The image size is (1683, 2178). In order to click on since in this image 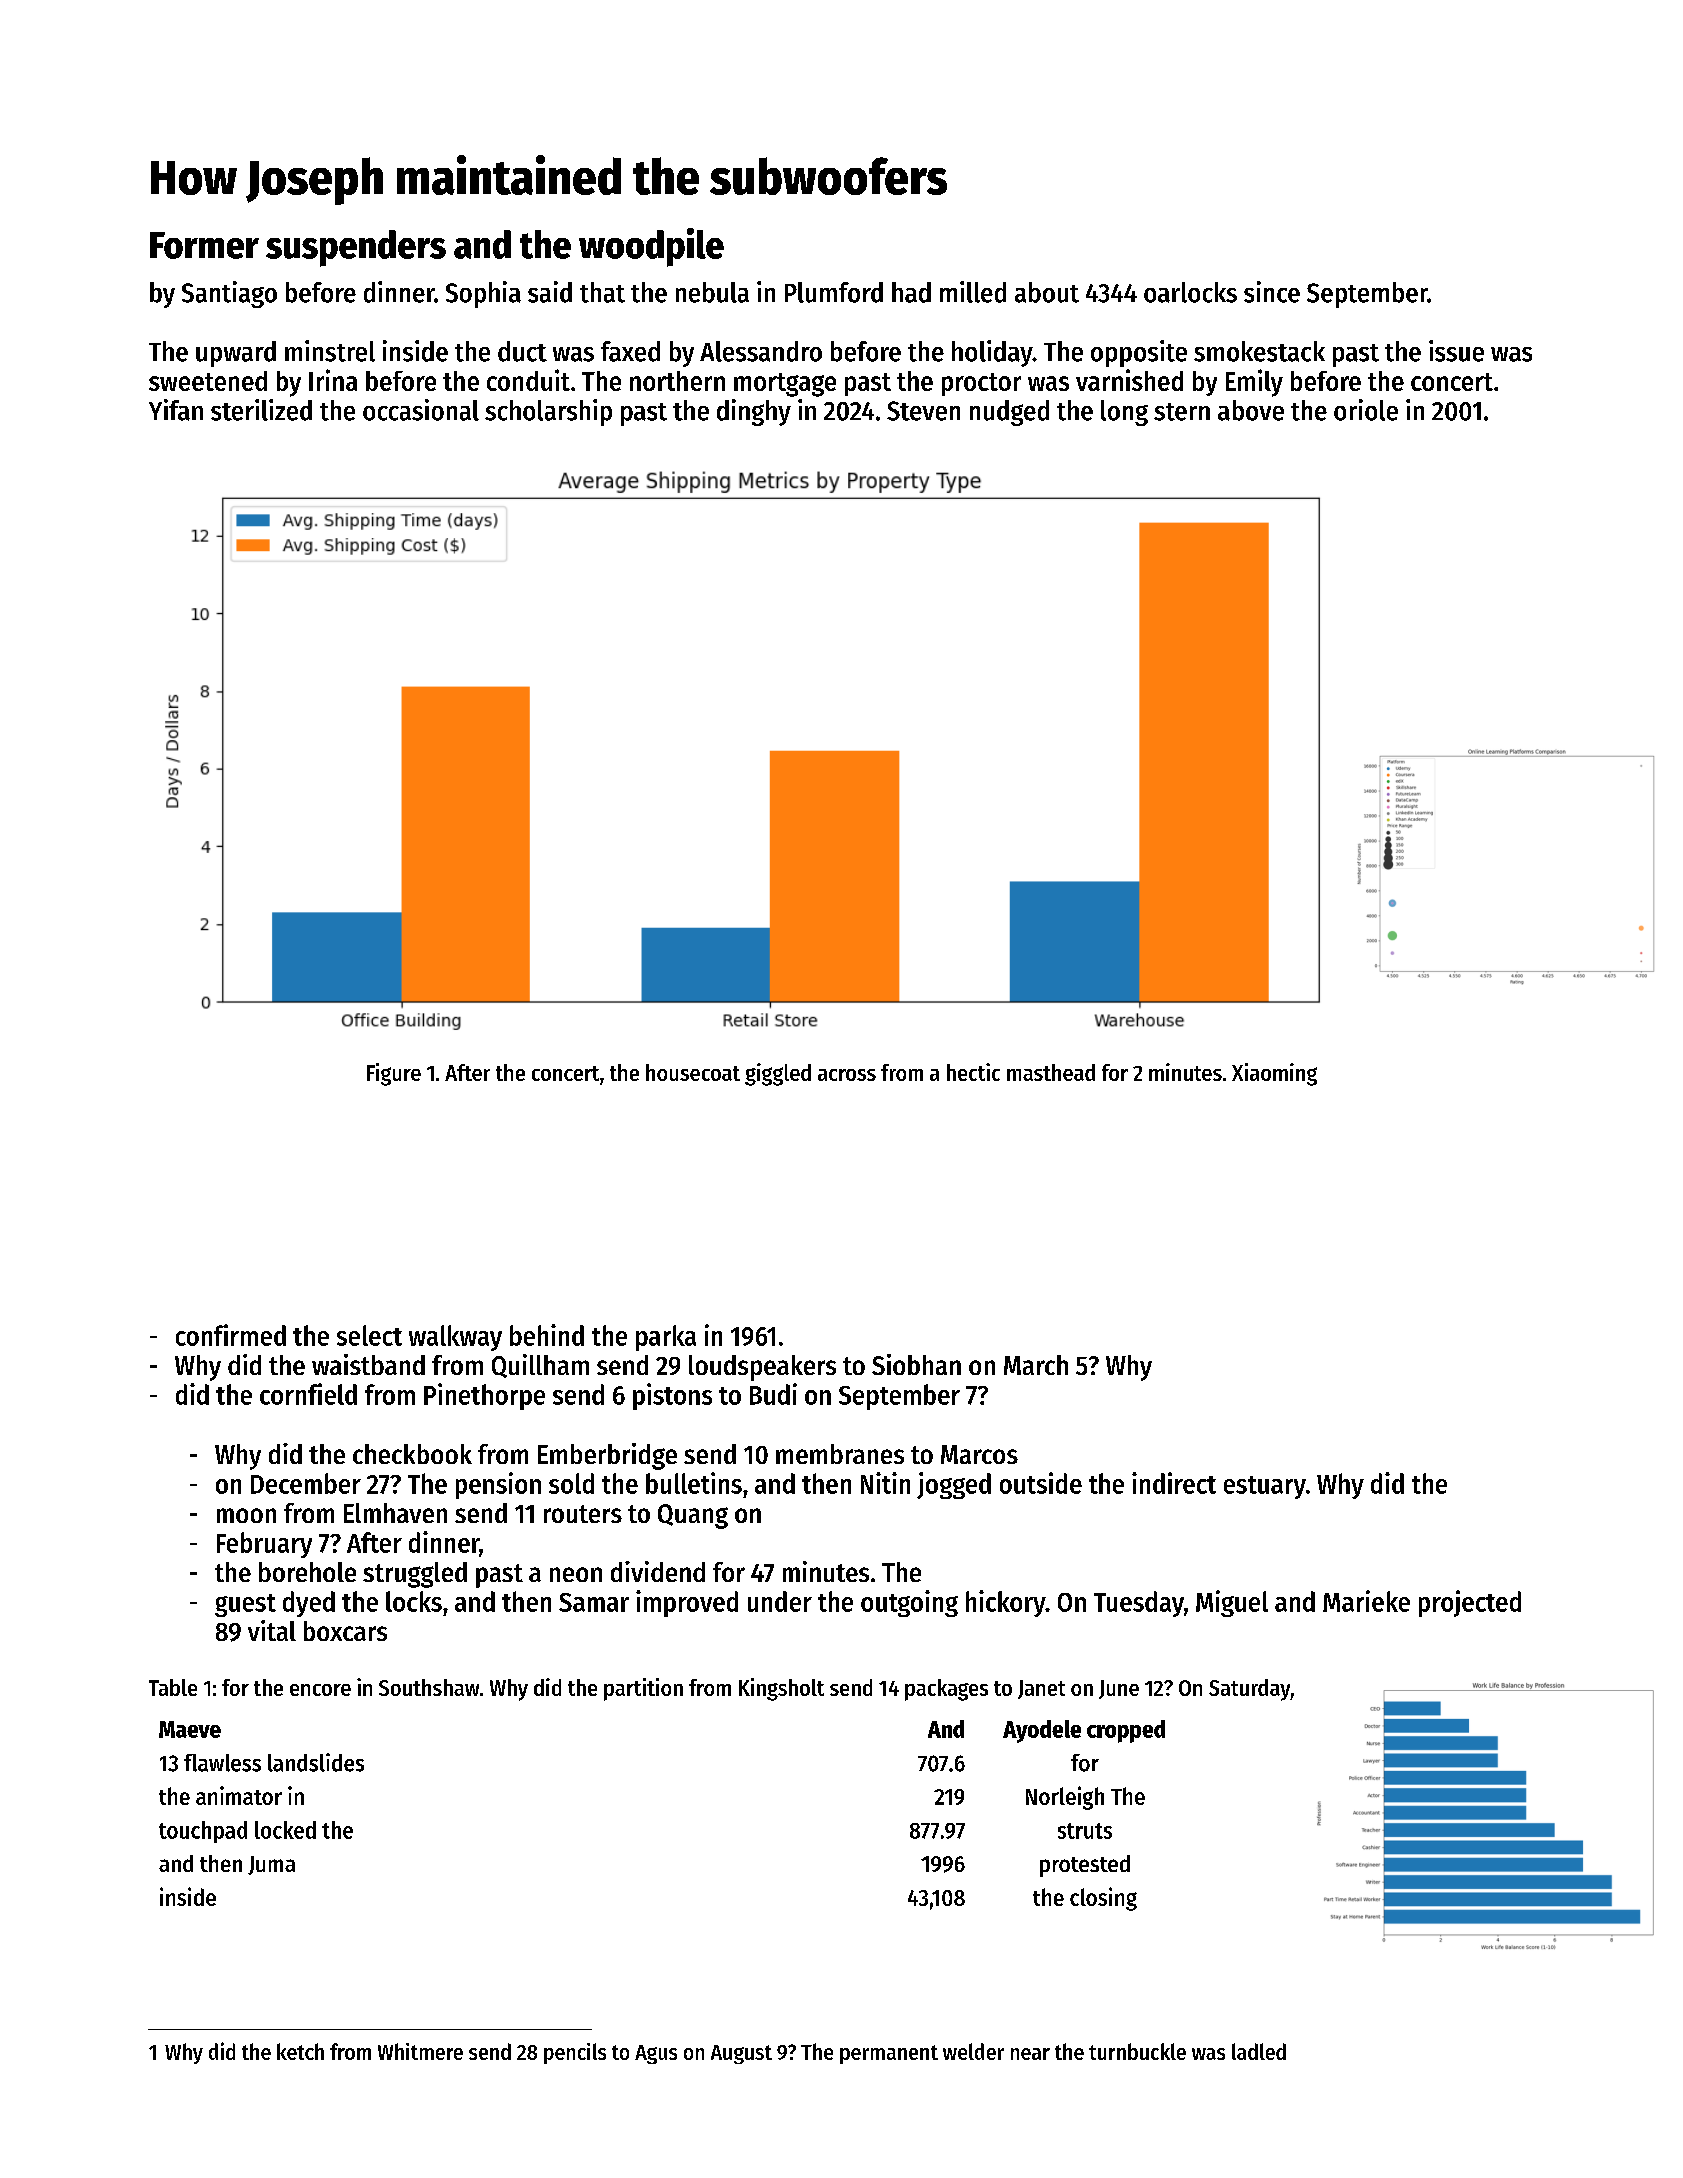, I will do `click(1272, 292)`.
